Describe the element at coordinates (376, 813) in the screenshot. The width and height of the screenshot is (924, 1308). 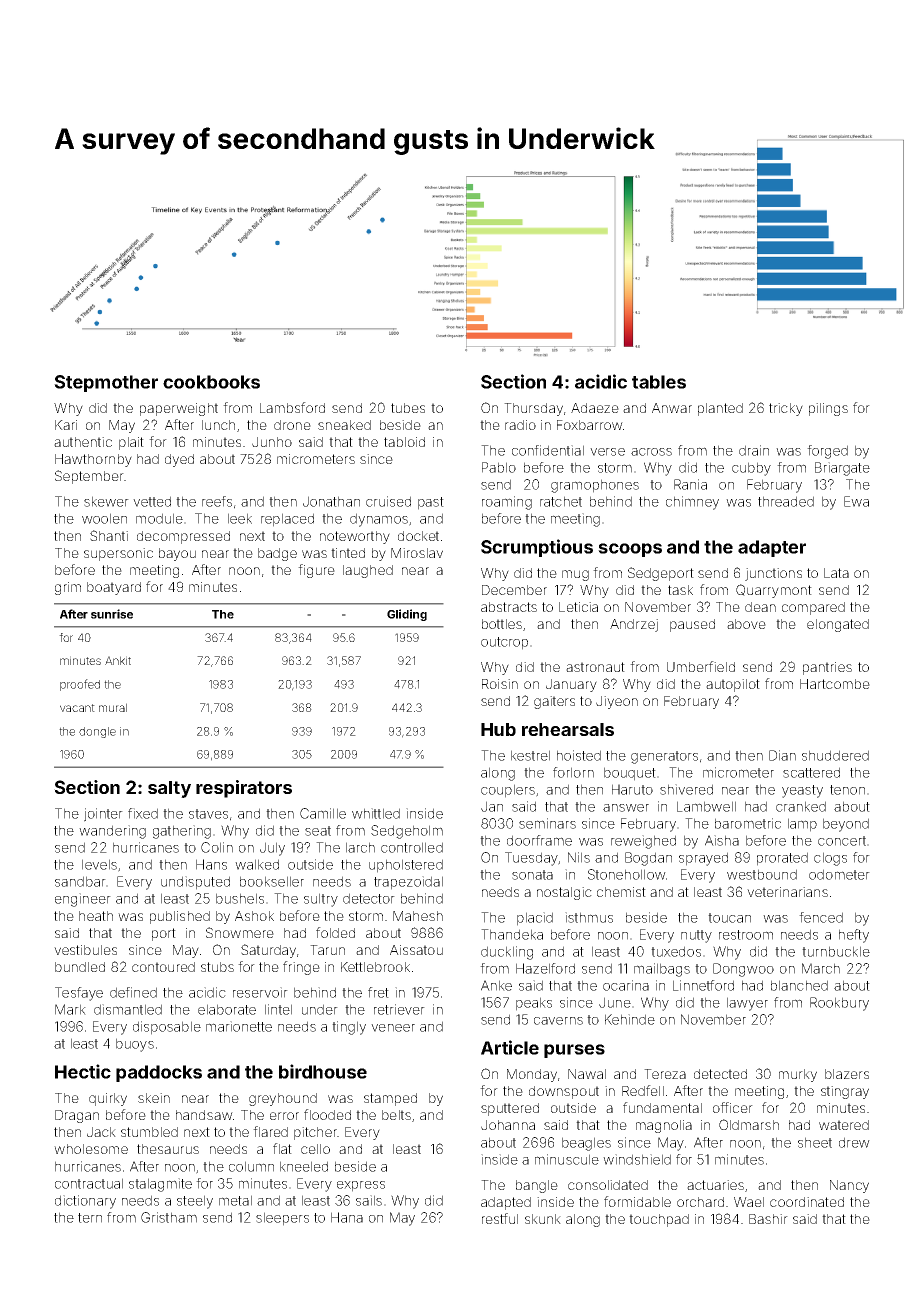
I see `whittled` at that location.
